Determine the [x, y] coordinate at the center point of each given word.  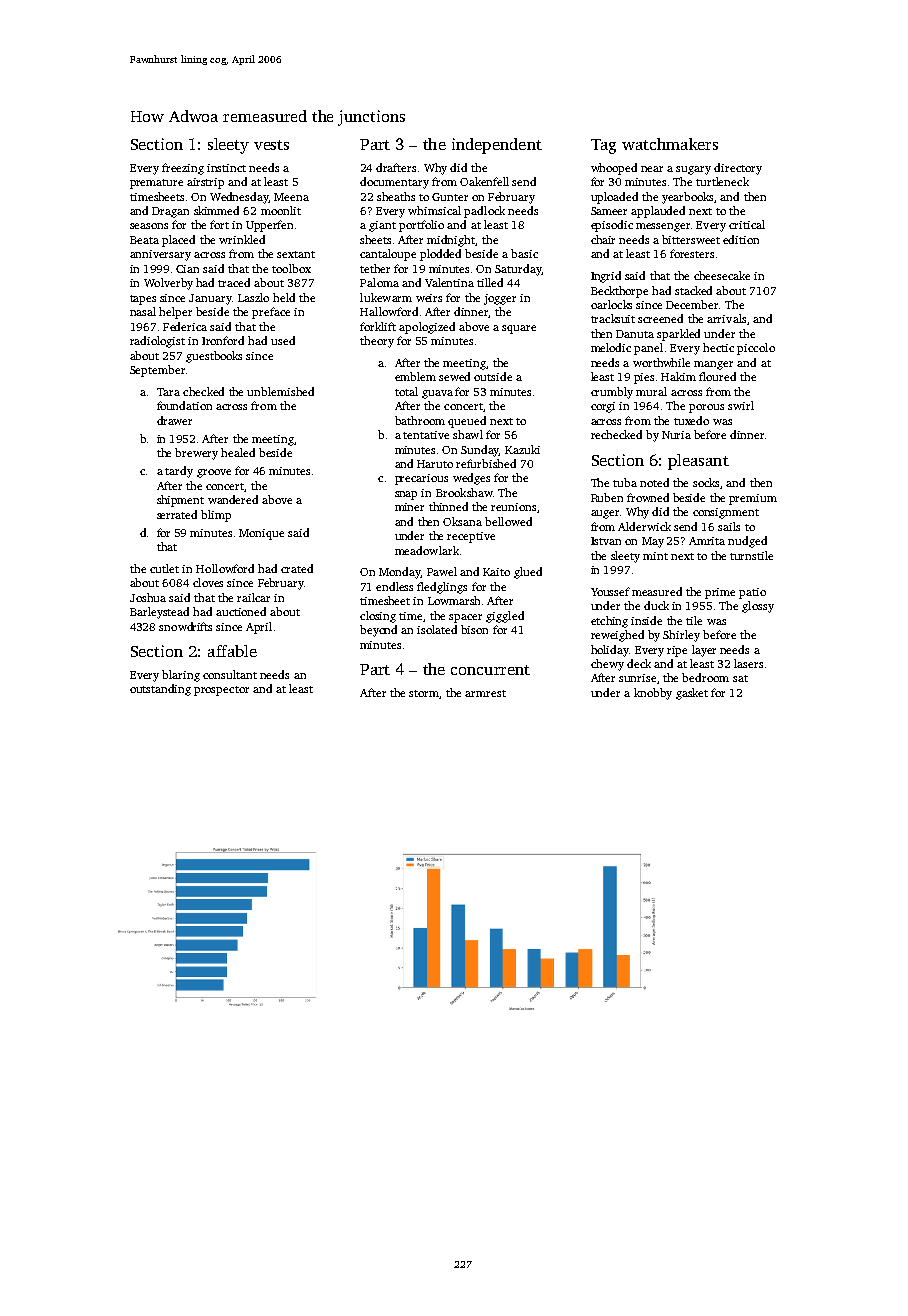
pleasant [698, 462]
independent [497, 146]
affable [232, 651]
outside [493, 376]
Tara [168, 392]
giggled [505, 617]
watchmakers [670, 144]
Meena [291, 197]
